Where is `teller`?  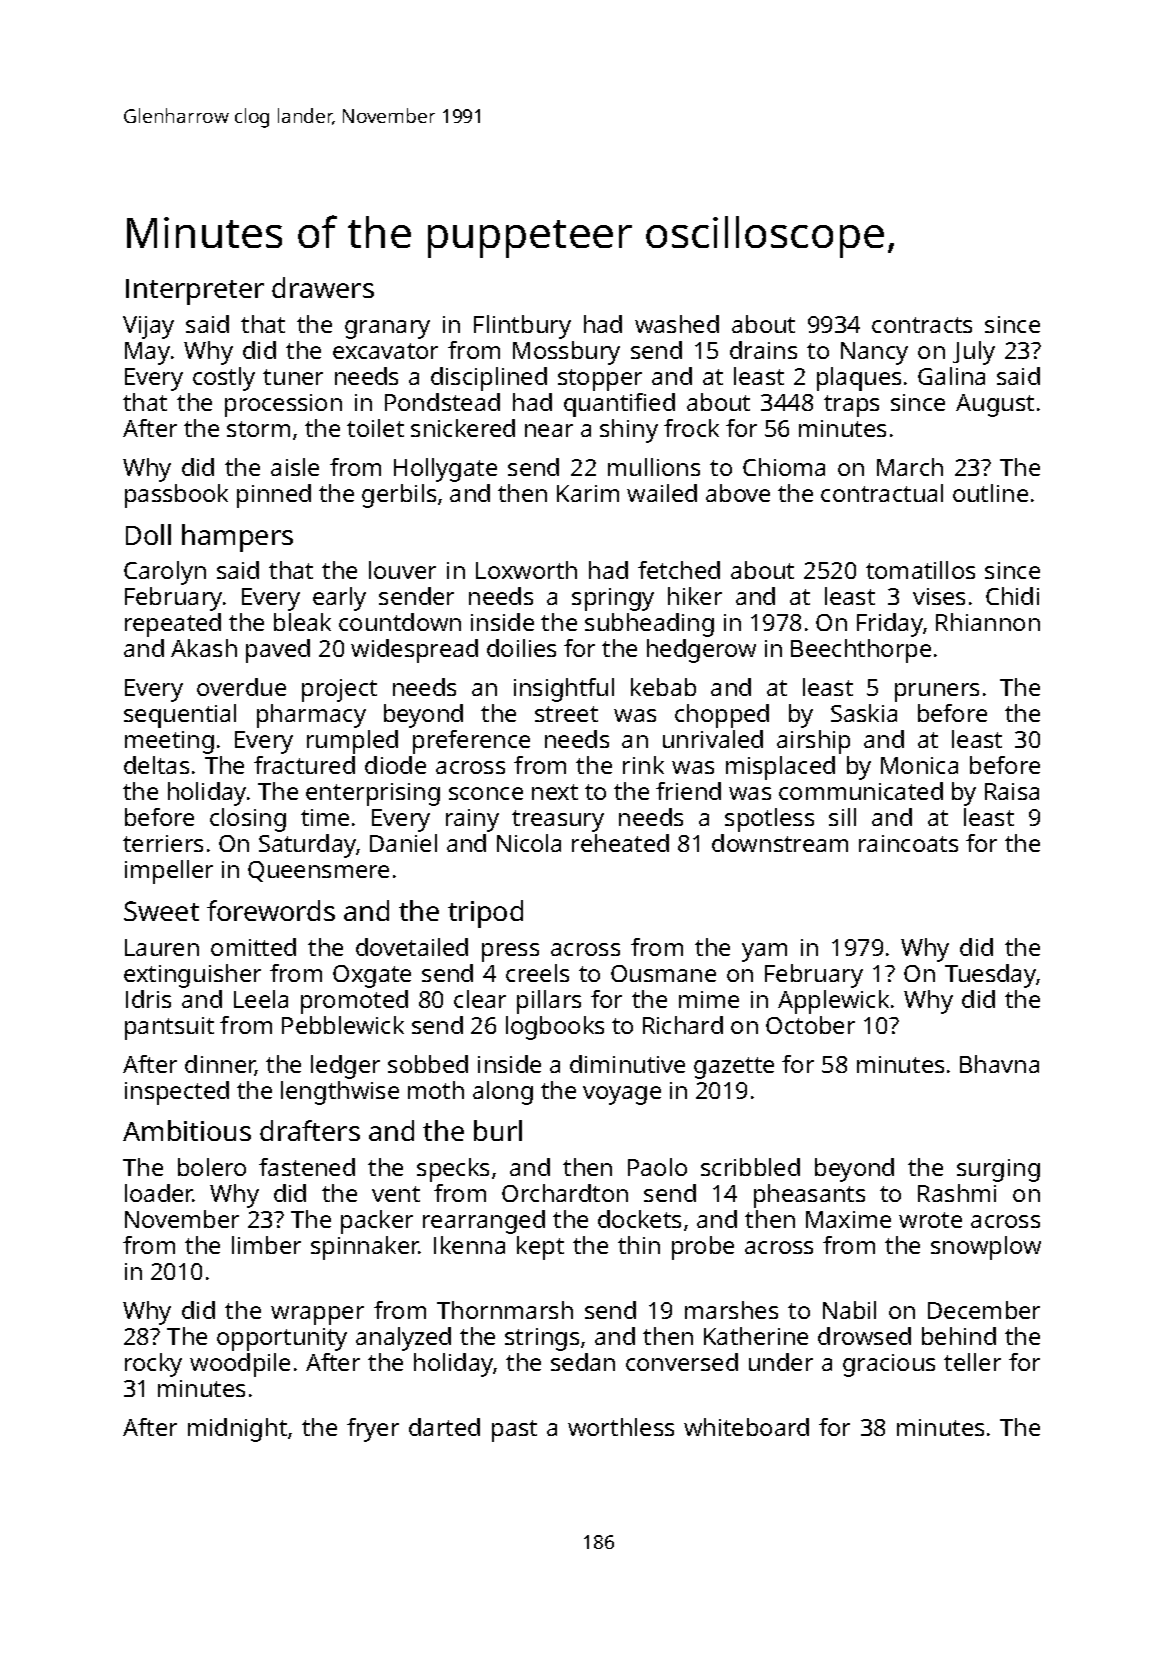 teller is located at coordinates (972, 1362).
